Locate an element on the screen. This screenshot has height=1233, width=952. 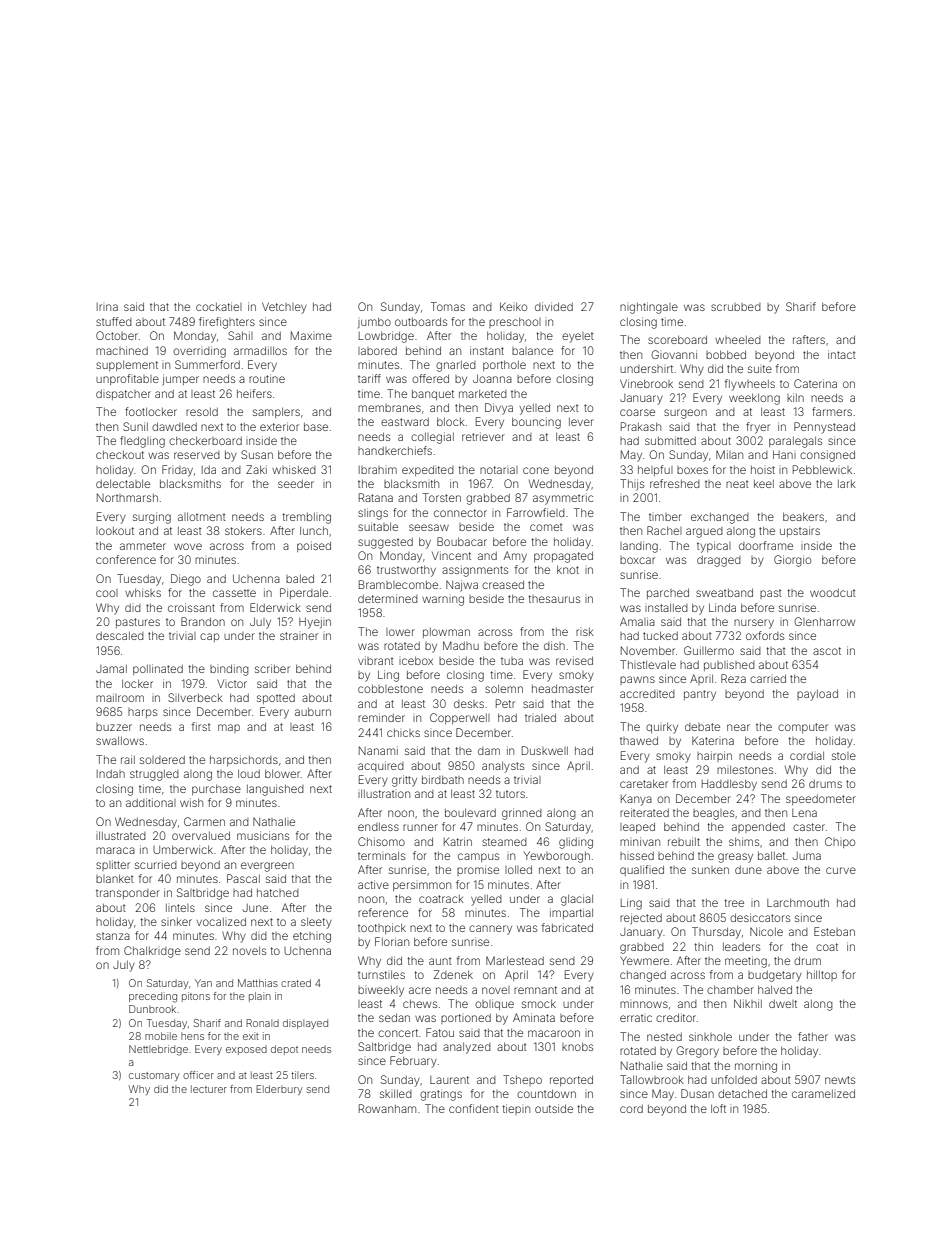
map is located at coordinates (229, 728).
